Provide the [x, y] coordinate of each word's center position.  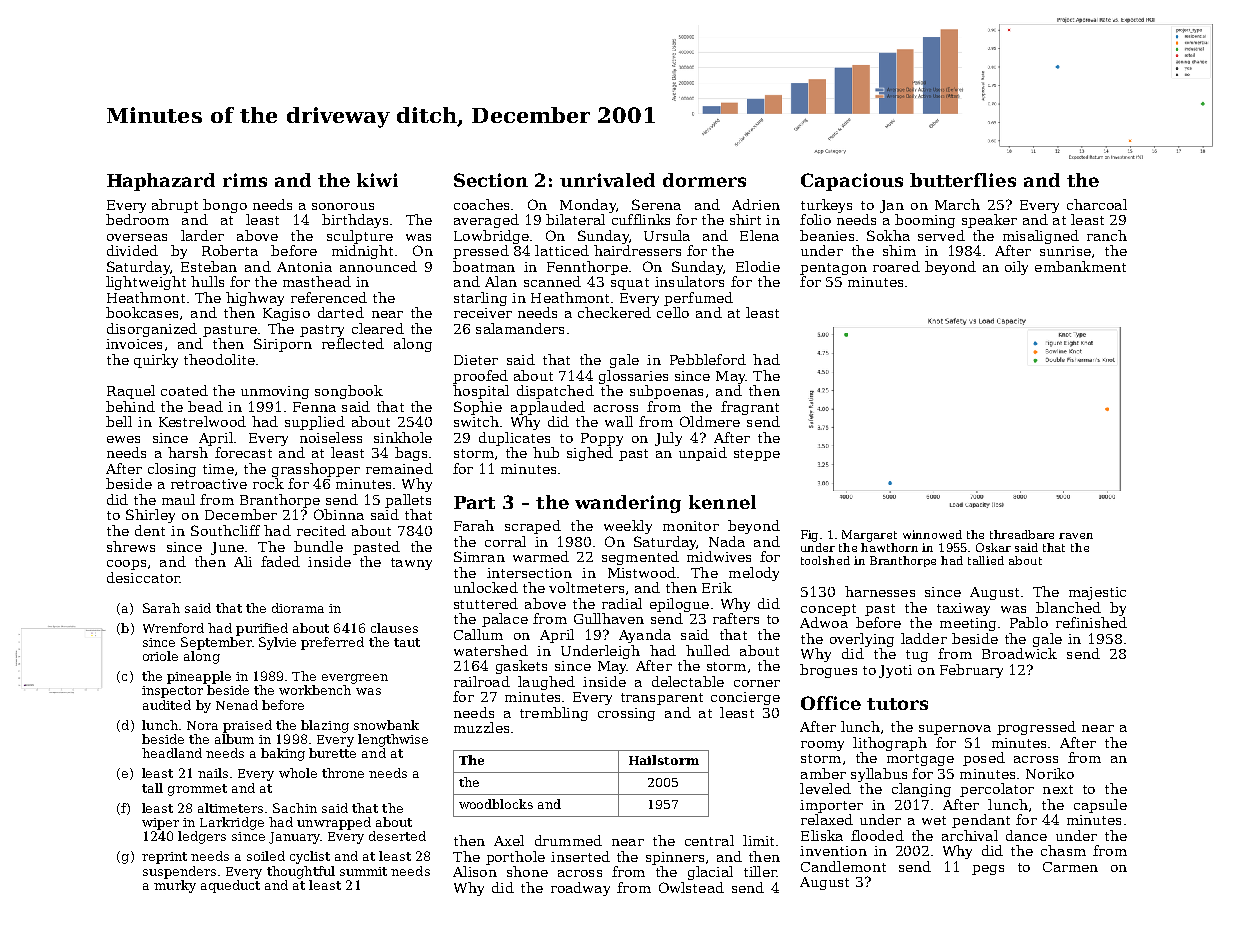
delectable [688, 681]
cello [673, 312]
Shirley [150, 516]
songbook [349, 392]
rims [245, 180]
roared [896, 266]
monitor [691, 526]
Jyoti [895, 671]
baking [283, 754]
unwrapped [334, 823]
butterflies [963, 180]
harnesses [880, 591]
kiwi [377, 180]
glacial [710, 873]
